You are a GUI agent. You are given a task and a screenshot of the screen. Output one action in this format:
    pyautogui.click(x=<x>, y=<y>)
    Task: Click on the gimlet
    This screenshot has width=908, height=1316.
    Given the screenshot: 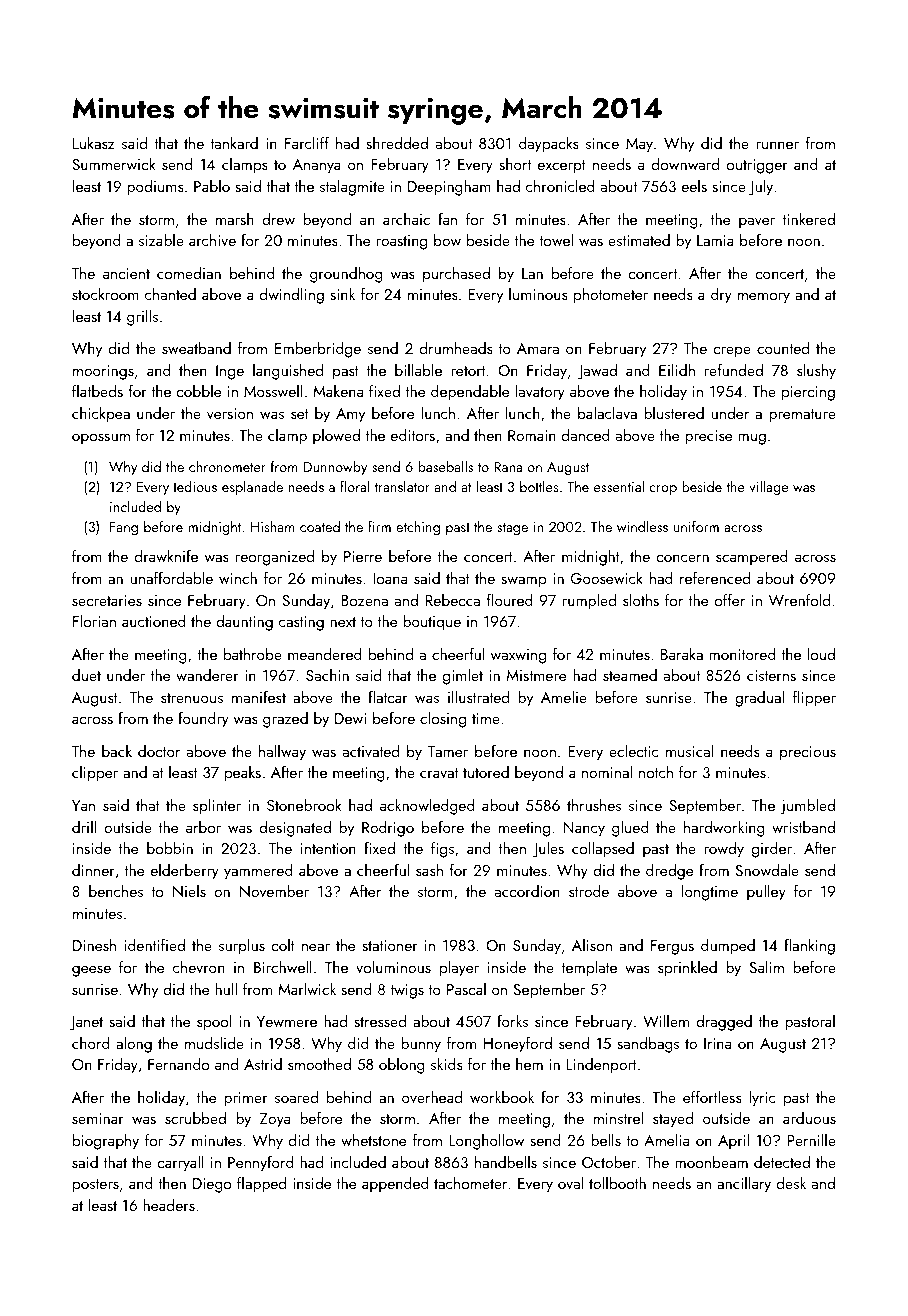 What is the action you would take?
    pyautogui.click(x=463, y=677)
